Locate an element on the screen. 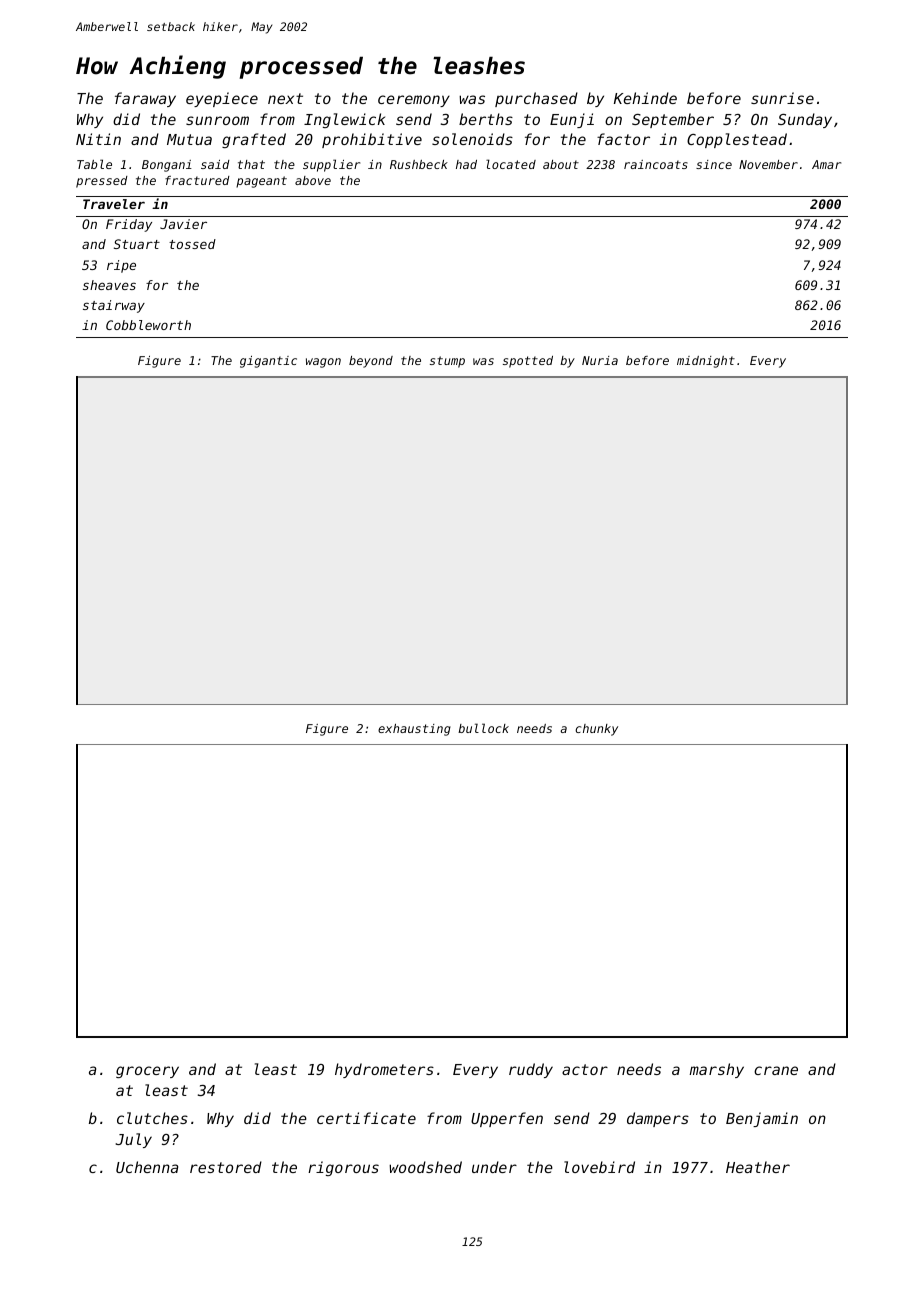  Kehinde is located at coordinates (645, 98).
